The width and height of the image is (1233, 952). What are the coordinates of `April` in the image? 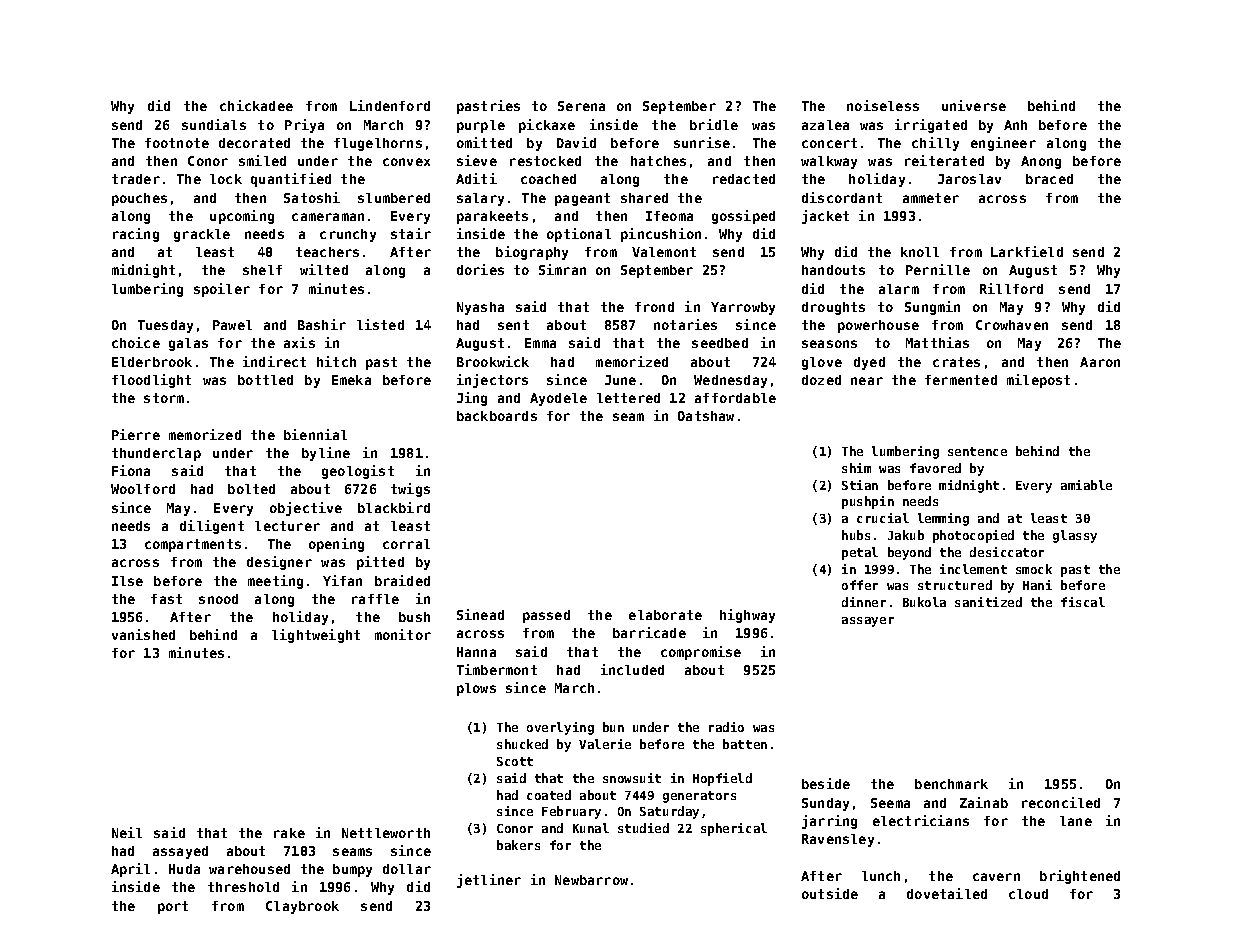 It's located at (130, 870).
